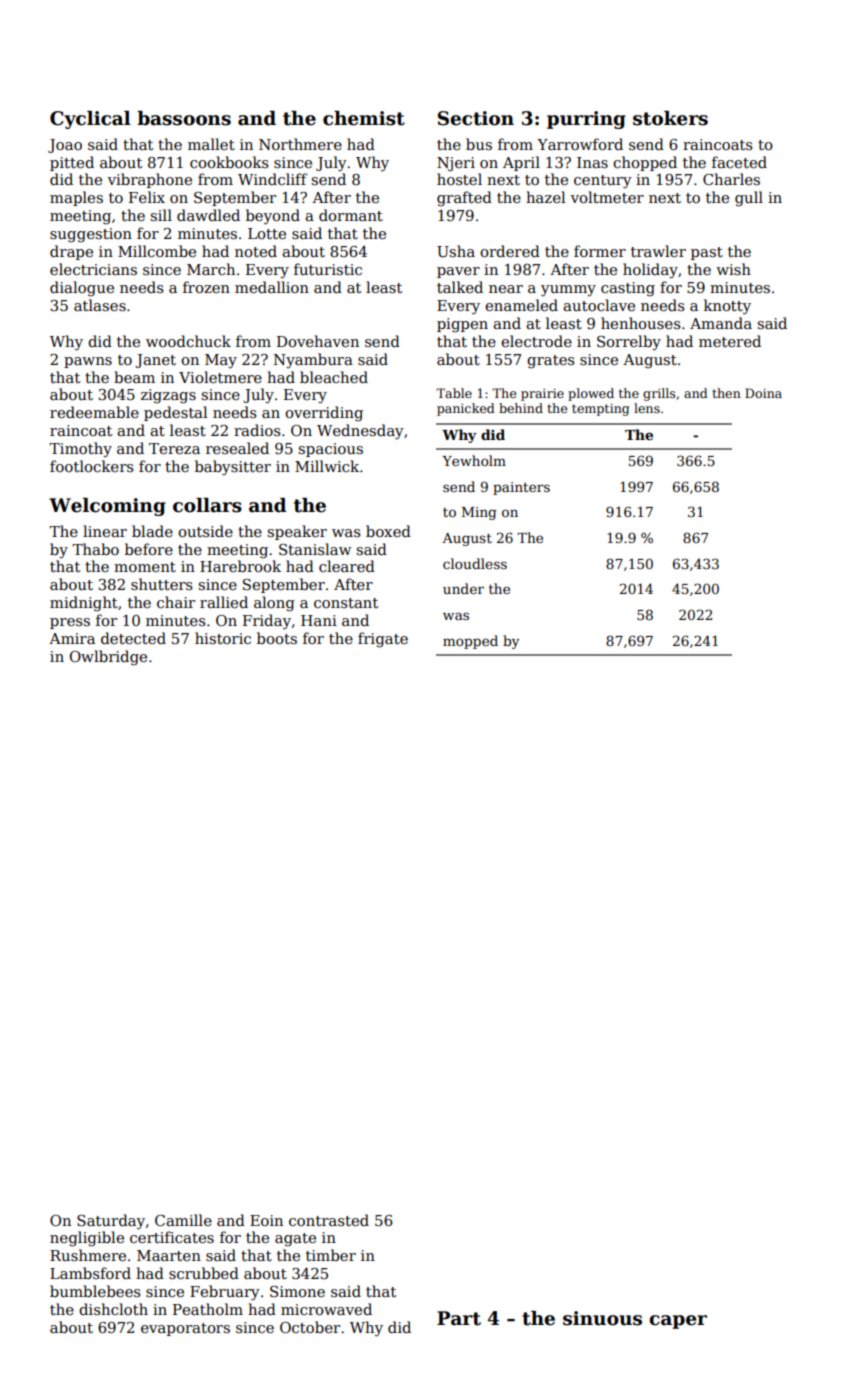 The height and width of the document is (1400, 849). Describe the element at coordinates (749, 199) in the document. I see `gull` at that location.
